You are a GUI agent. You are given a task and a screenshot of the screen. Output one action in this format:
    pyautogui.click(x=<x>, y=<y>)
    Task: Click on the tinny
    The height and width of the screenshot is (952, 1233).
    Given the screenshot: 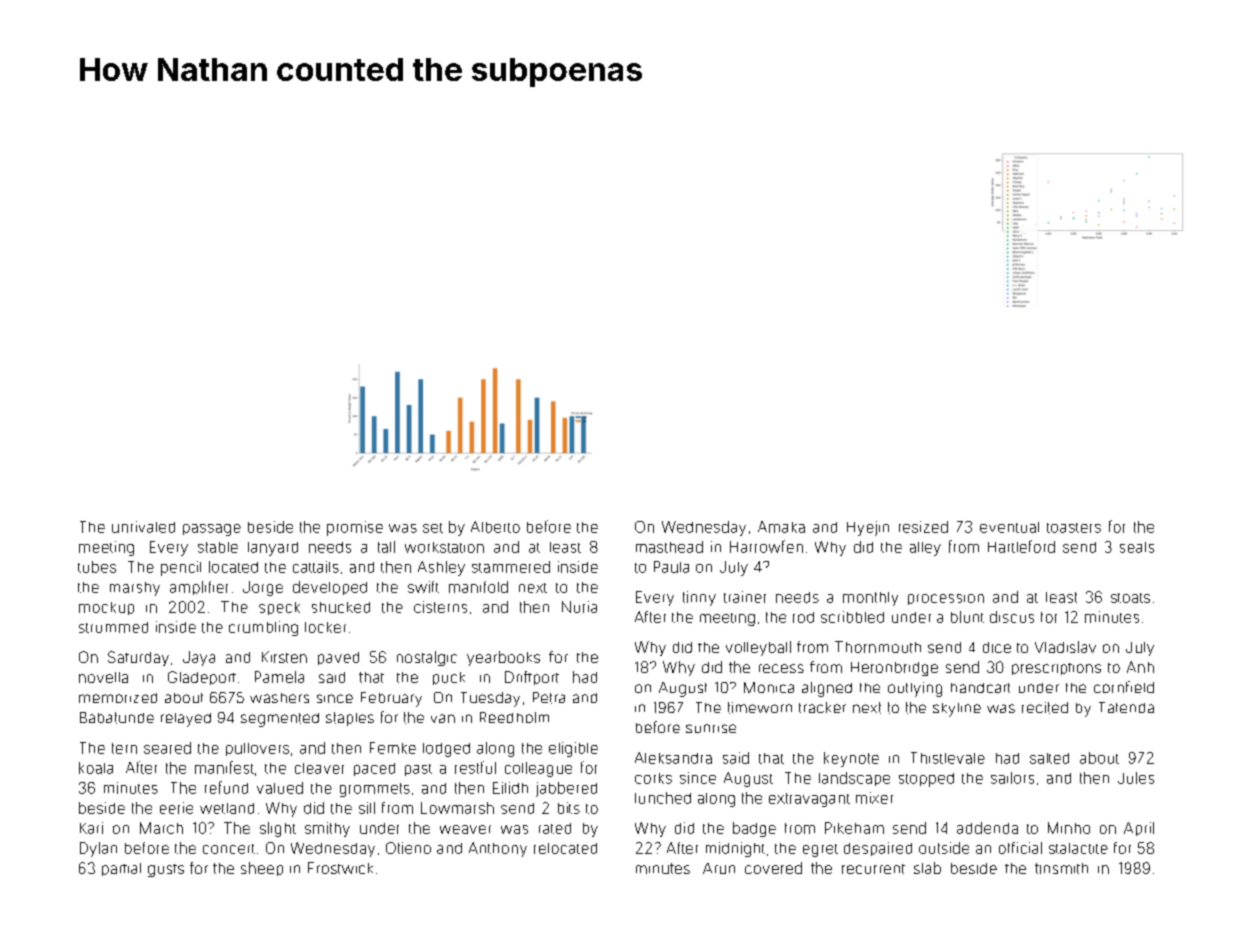 What is the action you would take?
    pyautogui.click(x=699, y=598)
